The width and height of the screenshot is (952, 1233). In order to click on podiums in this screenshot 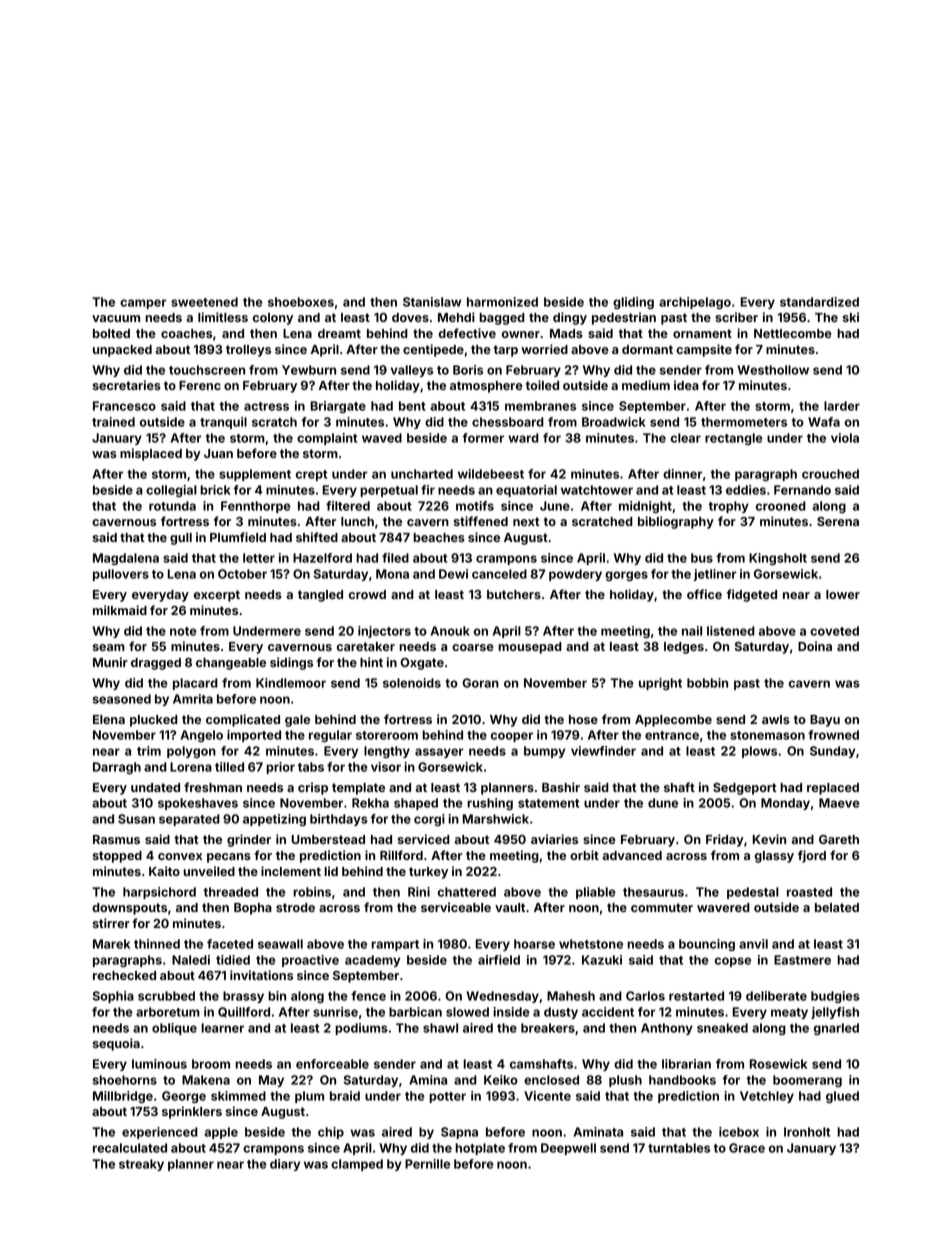, I will do `click(361, 1029)`.
